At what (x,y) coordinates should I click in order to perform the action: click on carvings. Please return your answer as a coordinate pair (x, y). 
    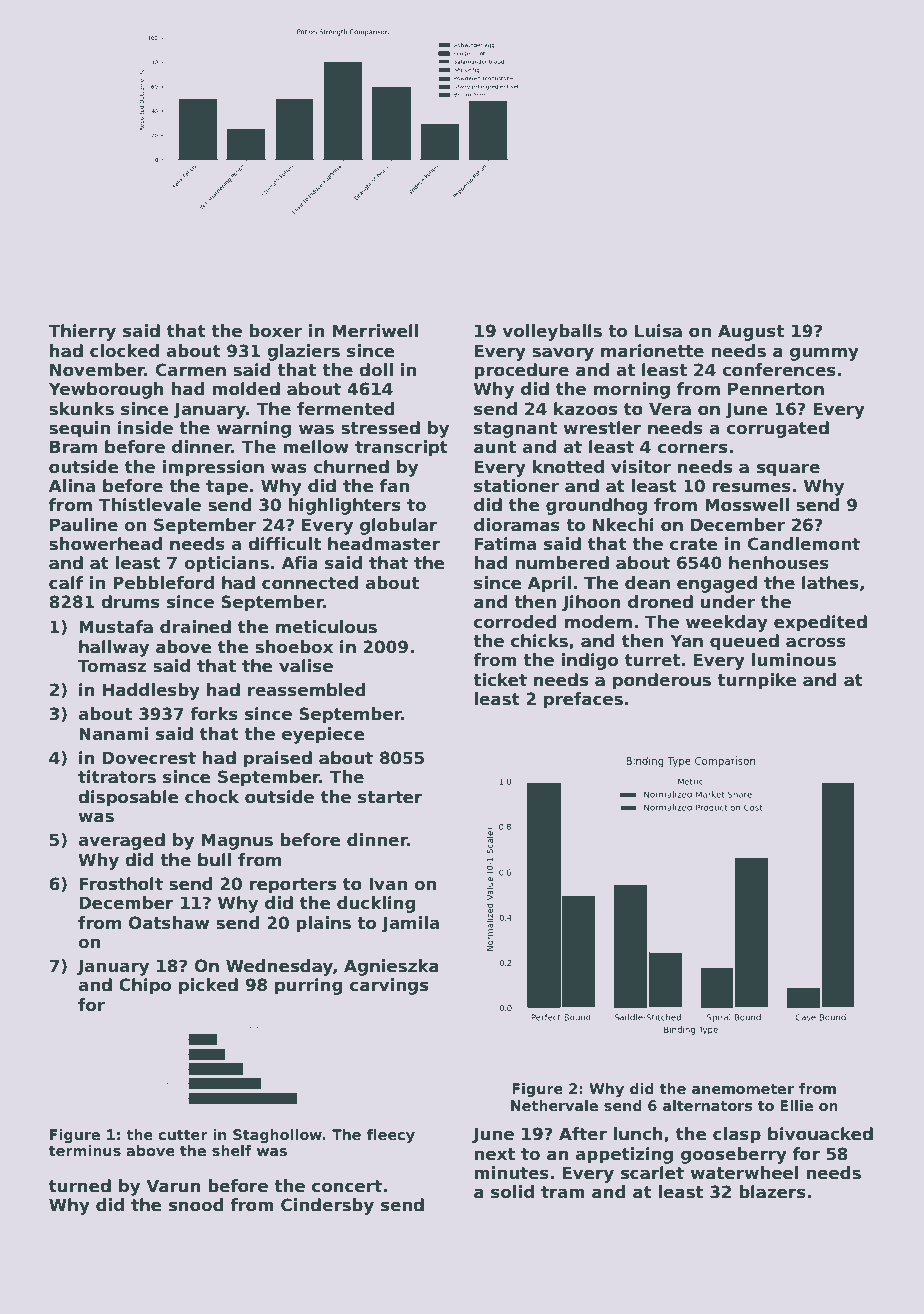
    Looking at the image, I should click on (389, 986).
